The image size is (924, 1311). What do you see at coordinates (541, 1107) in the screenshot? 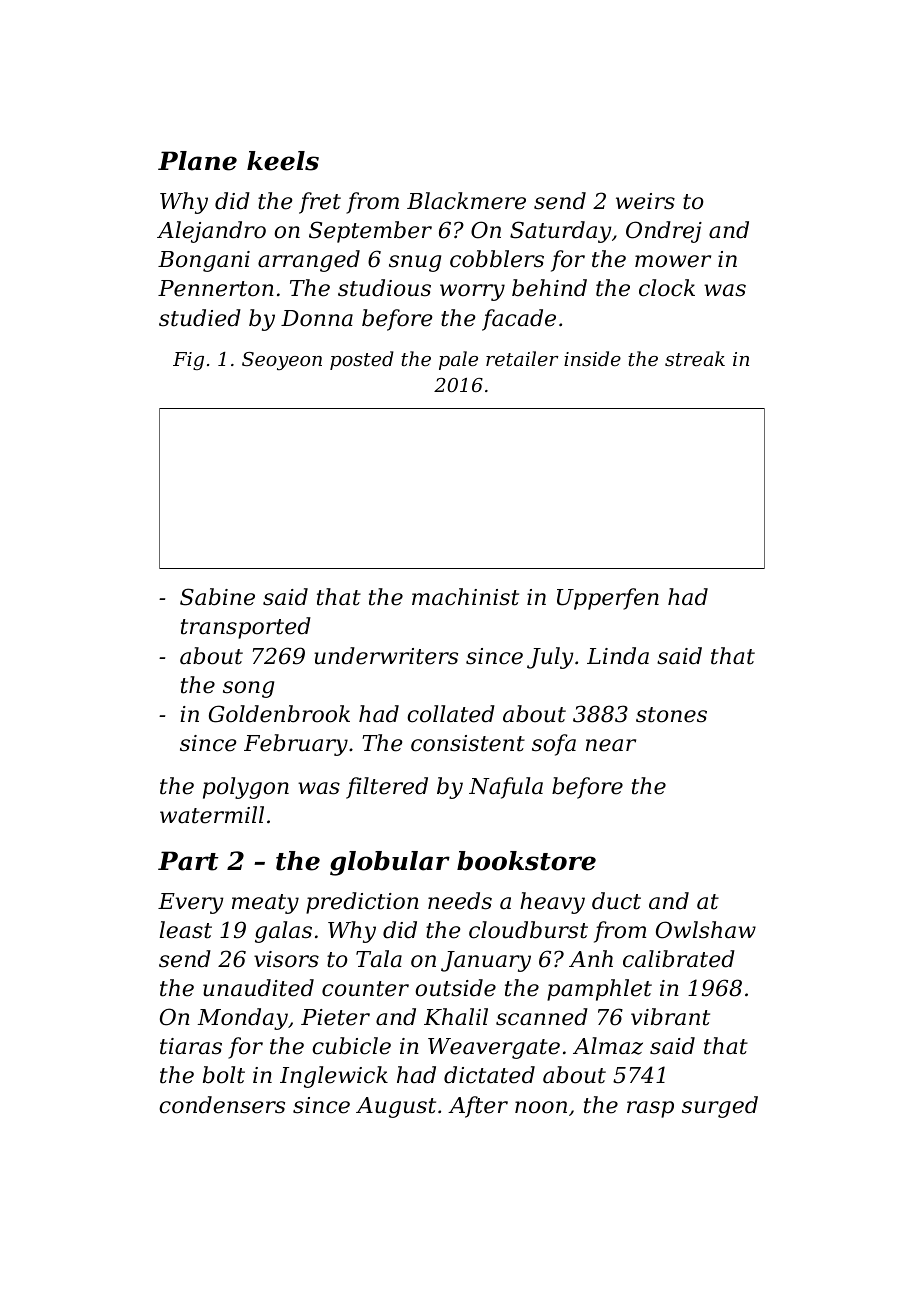
I see `noon` at bounding box center [541, 1107].
